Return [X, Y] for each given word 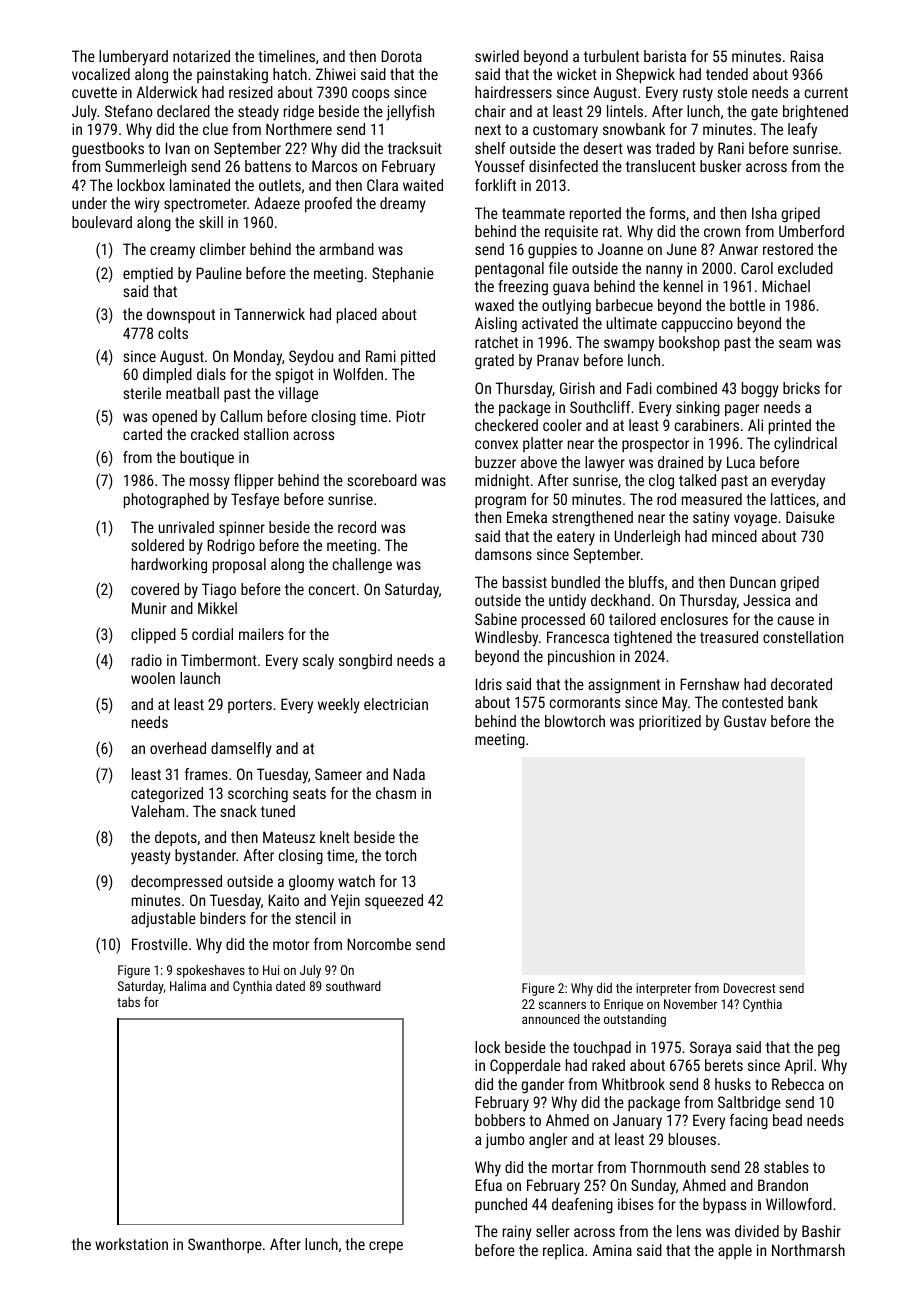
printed [790, 426]
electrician [396, 704]
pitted [418, 357]
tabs [128, 1002]
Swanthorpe [225, 1245]
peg [829, 1050]
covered [155, 589]
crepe [386, 1247]
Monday [258, 358]
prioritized [670, 722]
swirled [497, 56]
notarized [201, 56]
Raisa [806, 56]
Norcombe [379, 944]
